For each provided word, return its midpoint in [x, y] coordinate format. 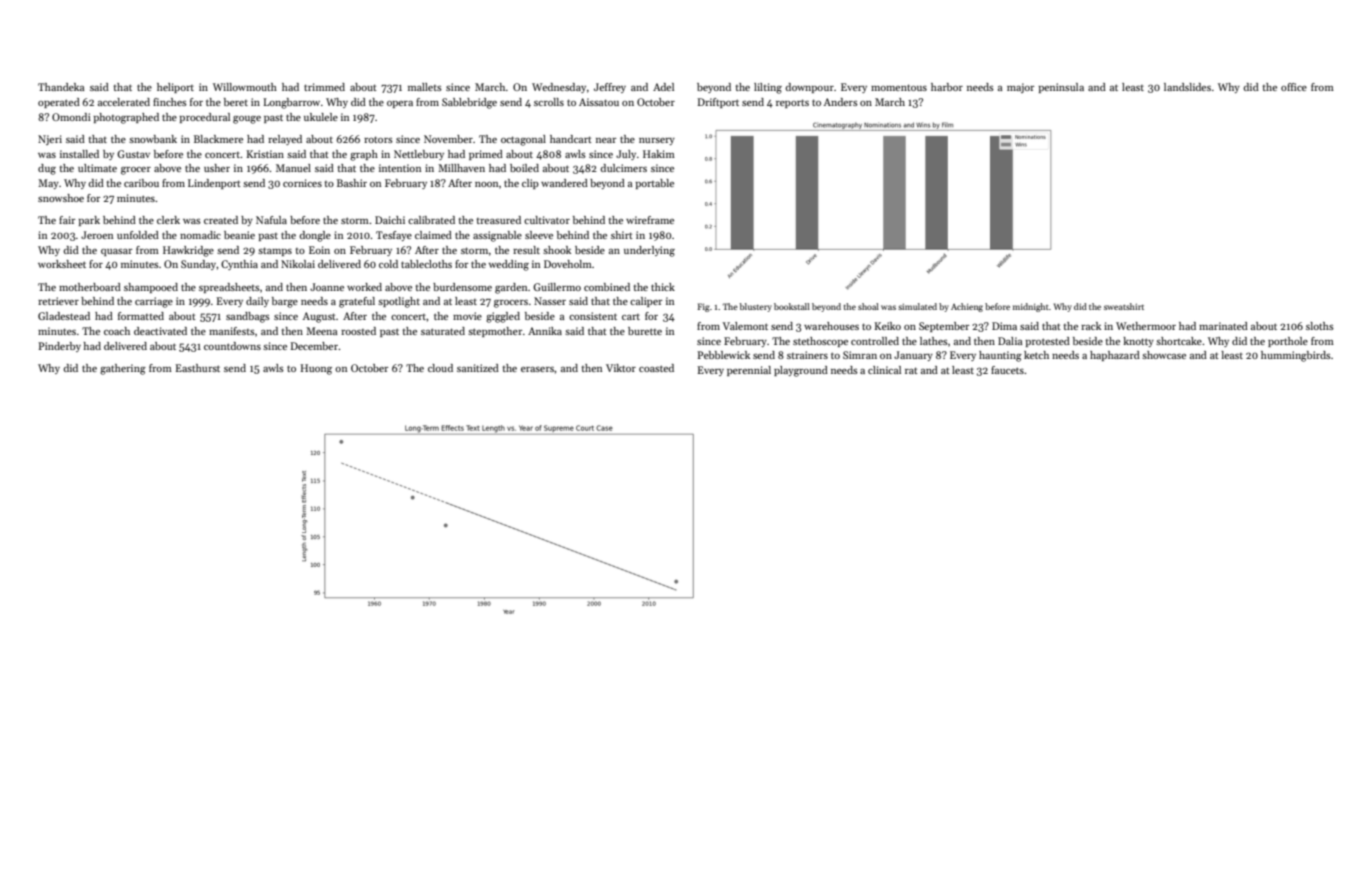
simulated [917, 306]
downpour [809, 88]
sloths [1320, 326]
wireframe [650, 220]
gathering [123, 369]
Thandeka [61, 87]
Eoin [319, 250]
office [1294, 87]
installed [79, 154]
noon [487, 184]
